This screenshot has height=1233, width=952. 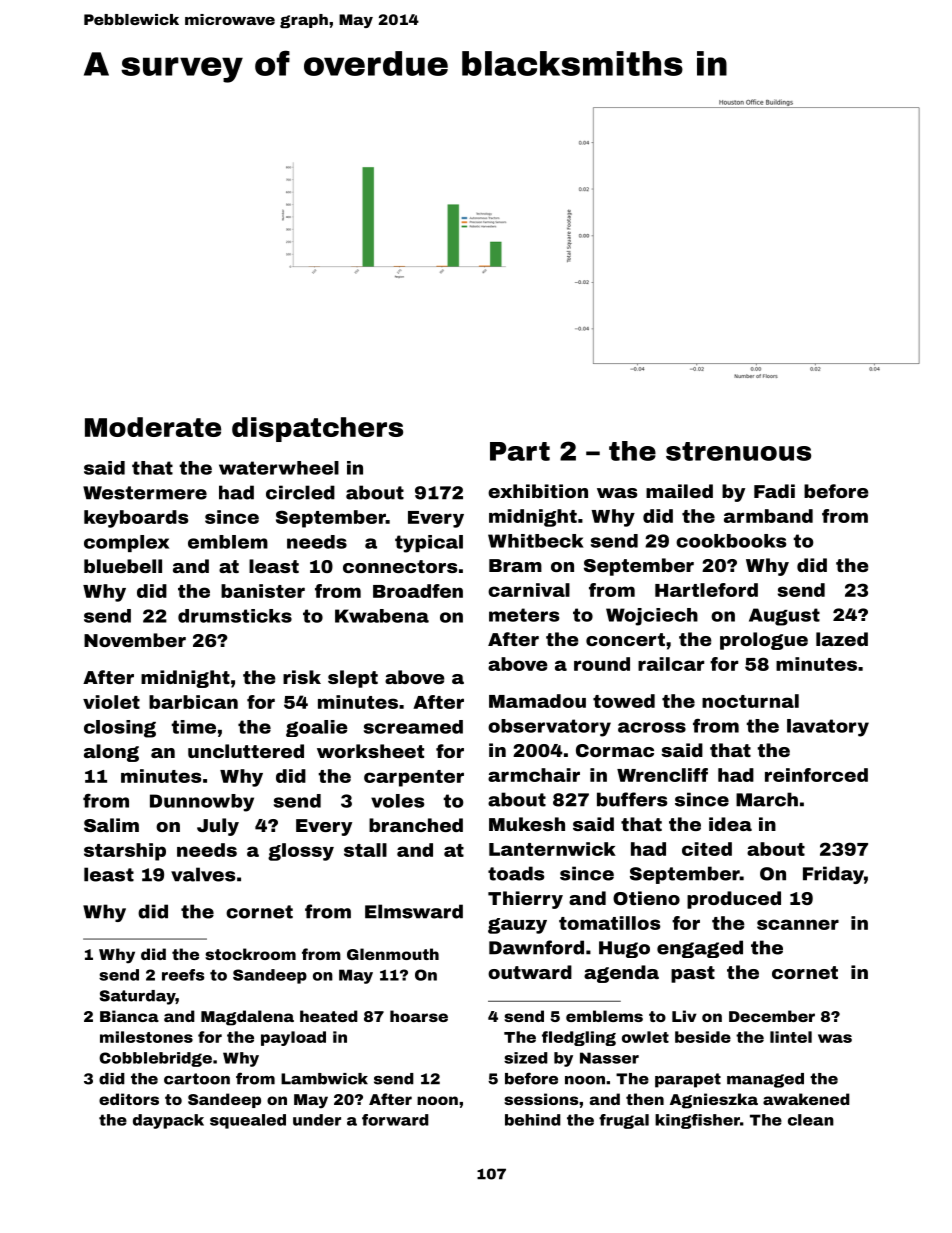 I want to click on keyboards, so click(x=136, y=519).
